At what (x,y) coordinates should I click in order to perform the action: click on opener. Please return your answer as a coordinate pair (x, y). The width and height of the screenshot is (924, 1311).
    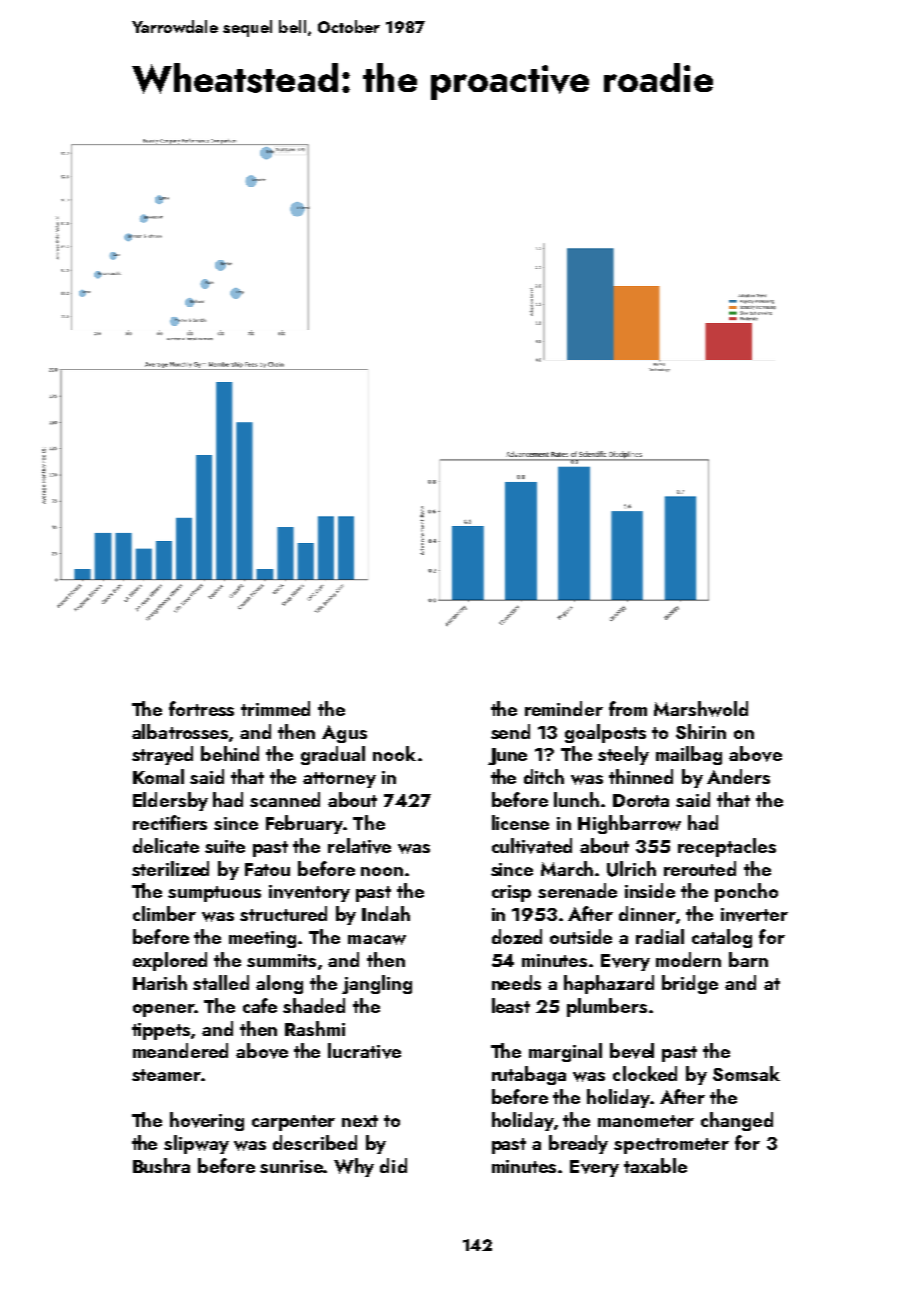
    Looking at the image, I should click on (163, 1010).
